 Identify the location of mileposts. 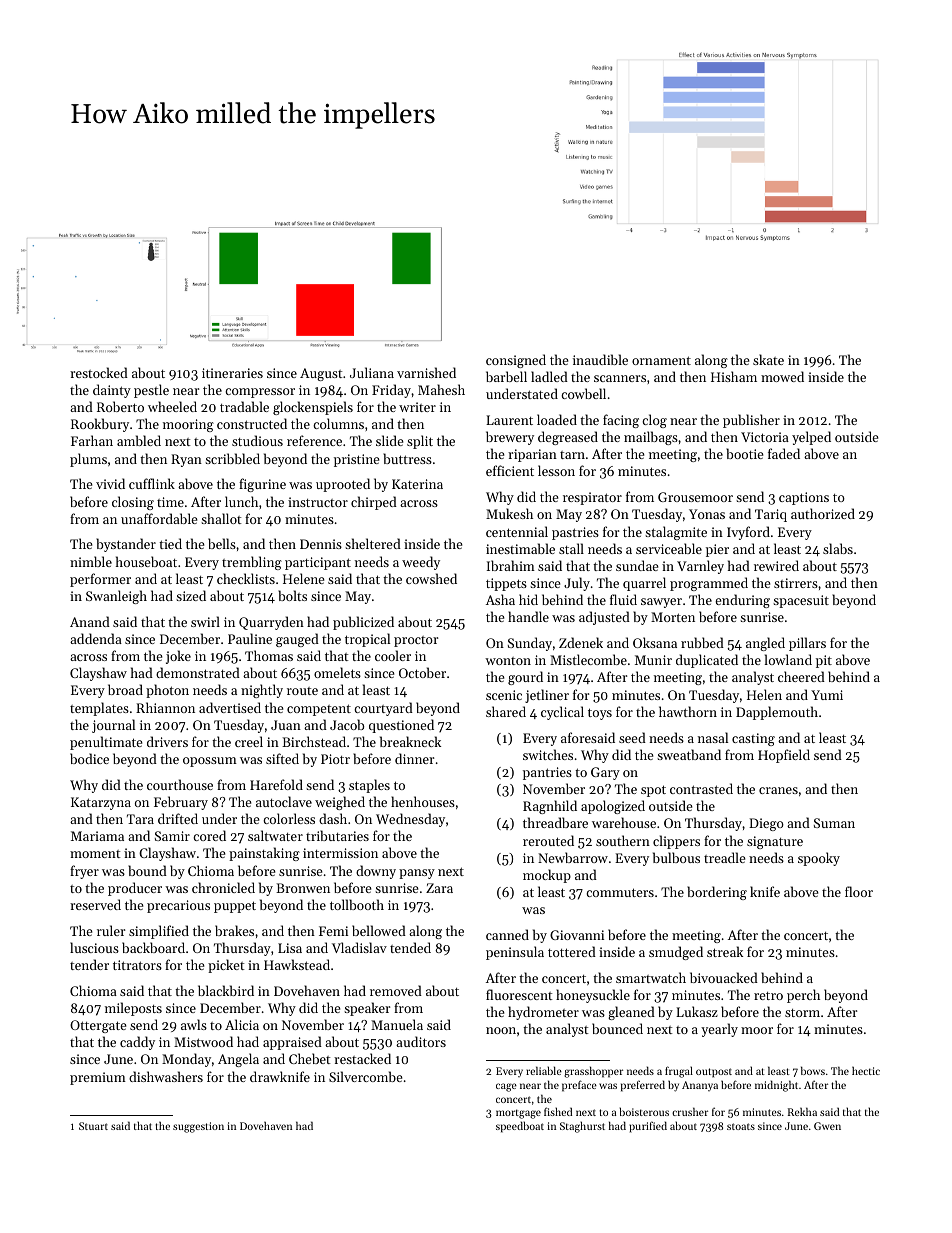
(133, 1009).
